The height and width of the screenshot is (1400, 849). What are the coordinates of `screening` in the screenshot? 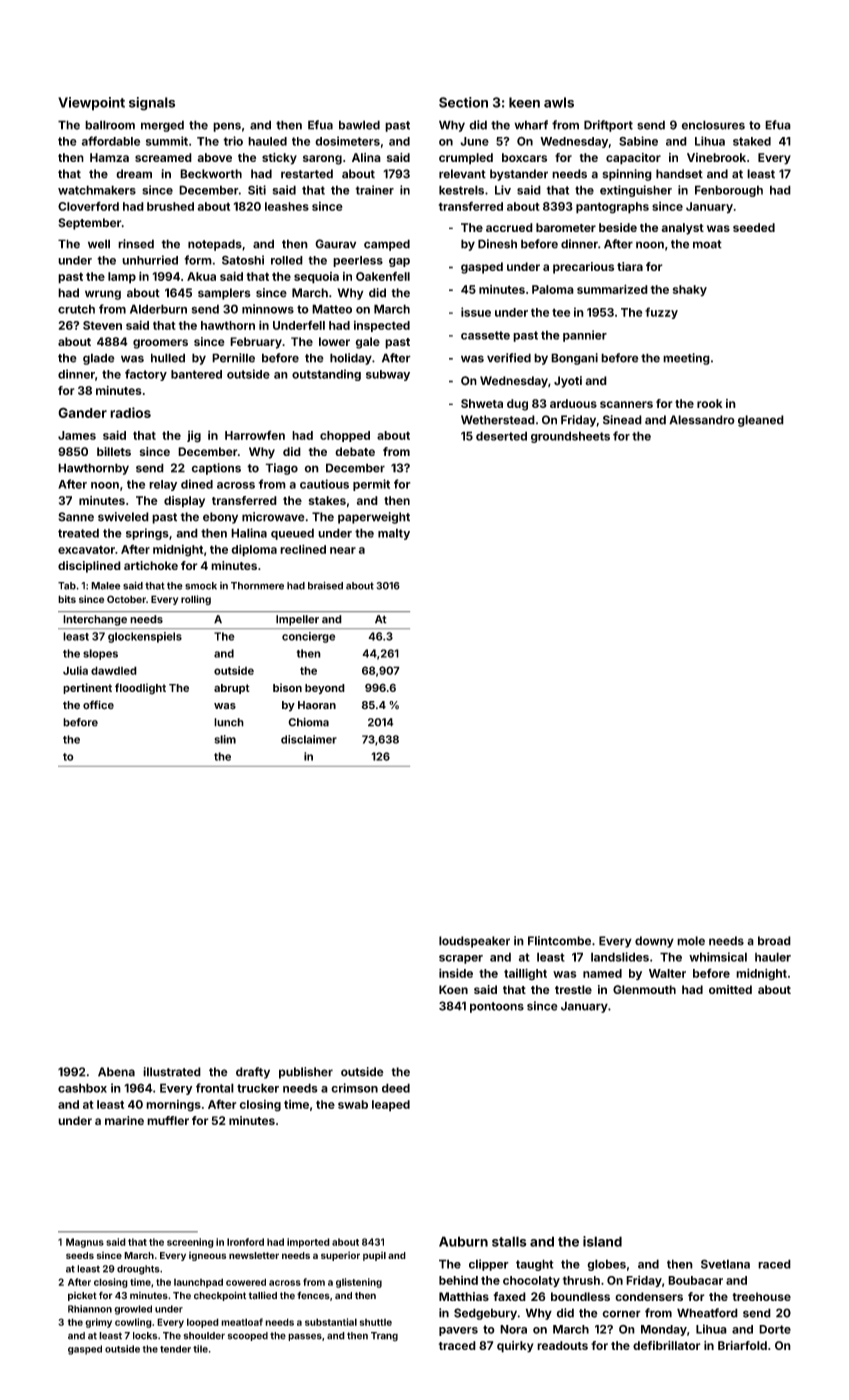 It's located at (190, 1243).
